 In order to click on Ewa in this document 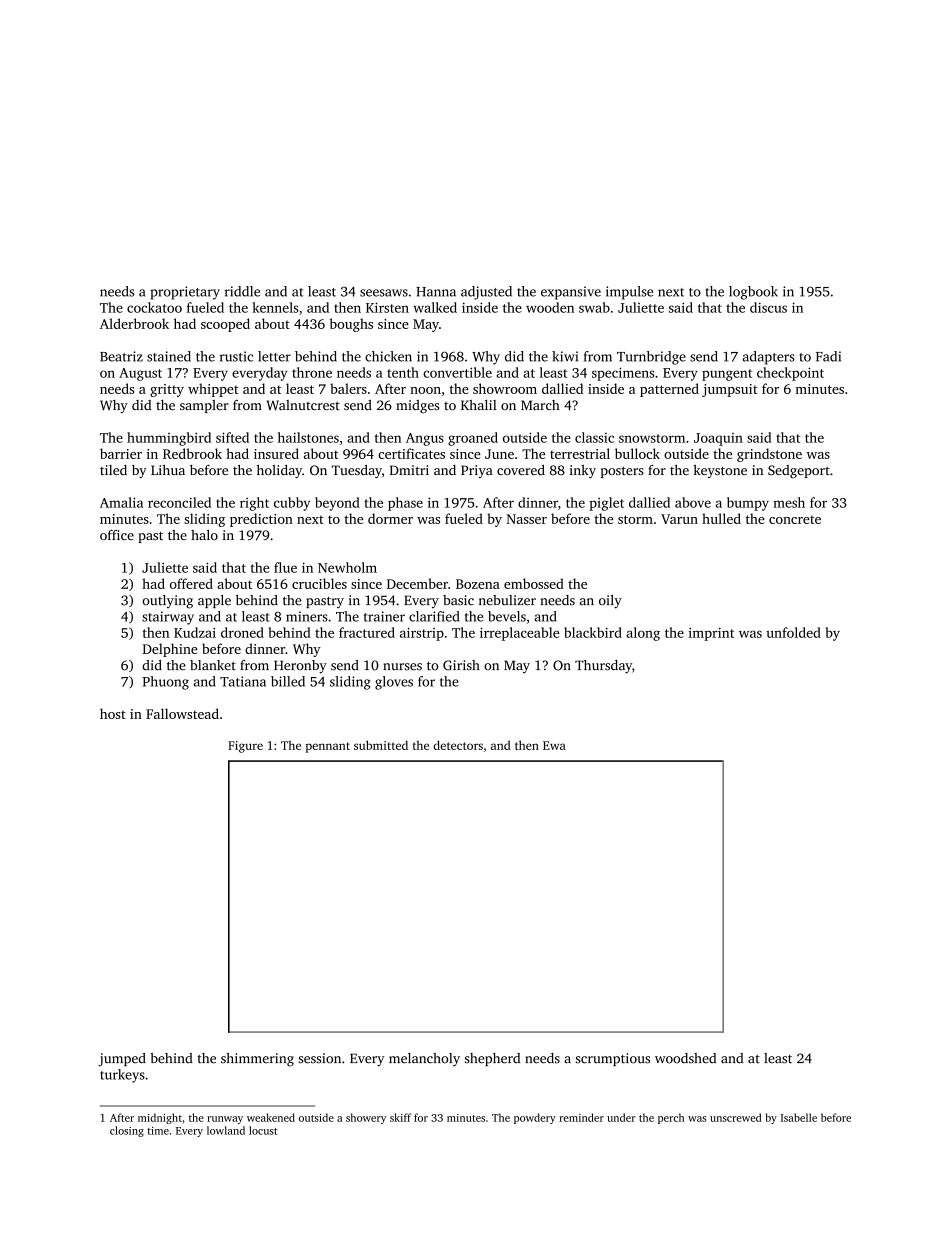, I will do `click(554, 745)`.
